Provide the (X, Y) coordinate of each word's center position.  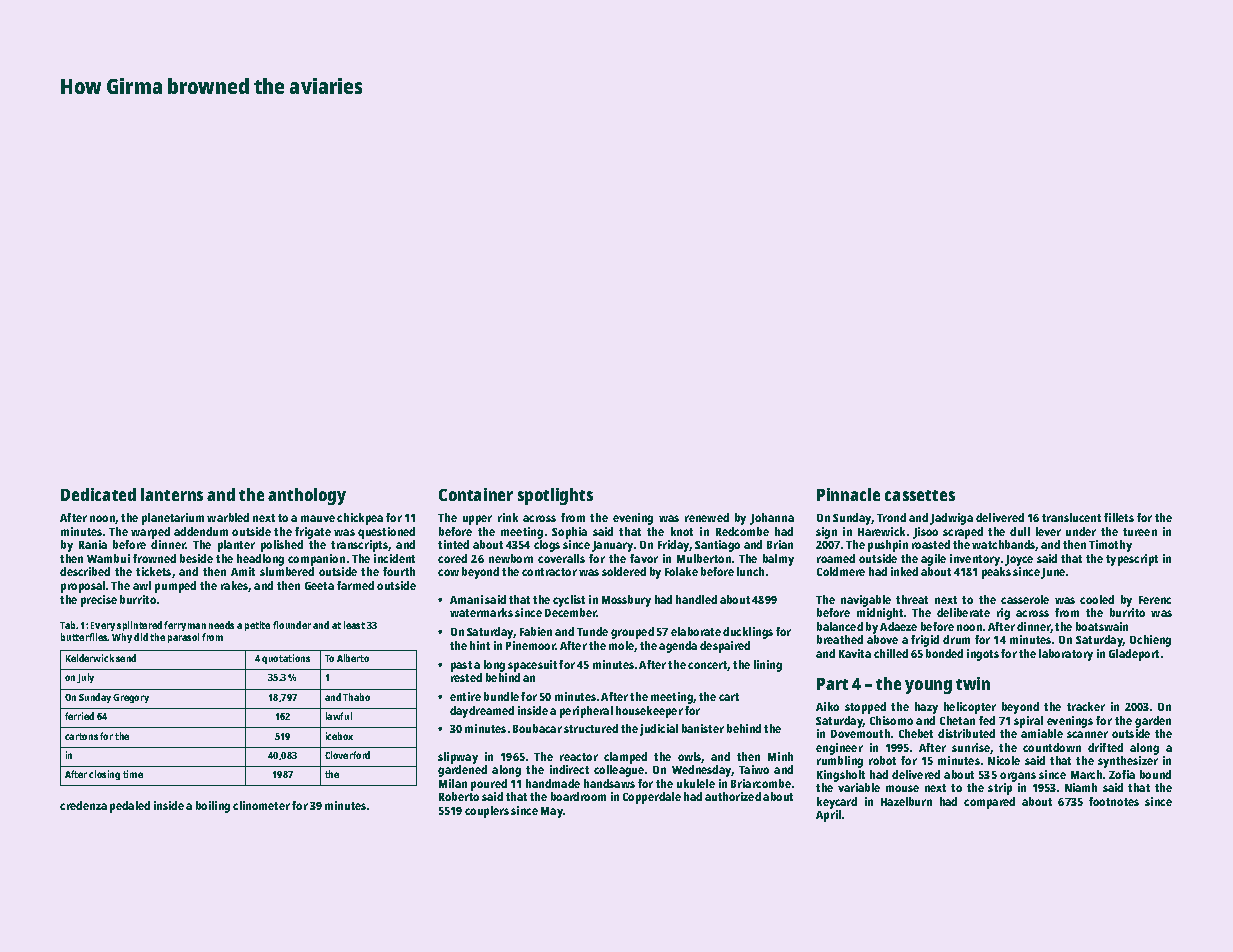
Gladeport (1134, 655)
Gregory (131, 698)
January (612, 546)
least (354, 625)
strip (1000, 789)
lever (1048, 531)
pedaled (130, 807)
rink (508, 517)
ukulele (696, 783)
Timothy (1110, 546)
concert (708, 666)
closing (104, 775)
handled (696, 599)
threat (912, 599)
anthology (307, 496)
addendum (201, 531)
